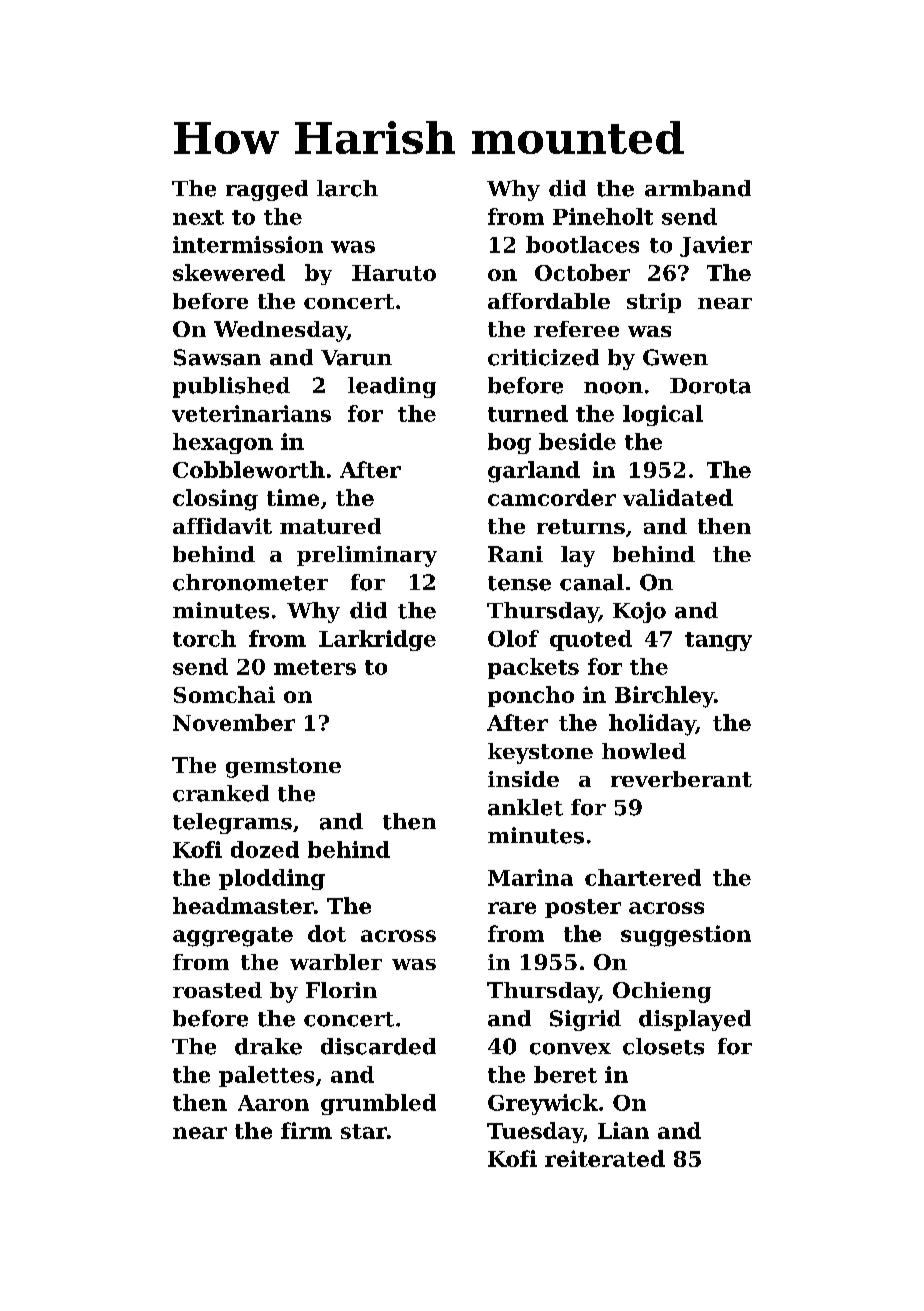 The width and height of the image is (924, 1311). Describe the element at coordinates (591, 640) in the image. I see `quoted` at that location.
